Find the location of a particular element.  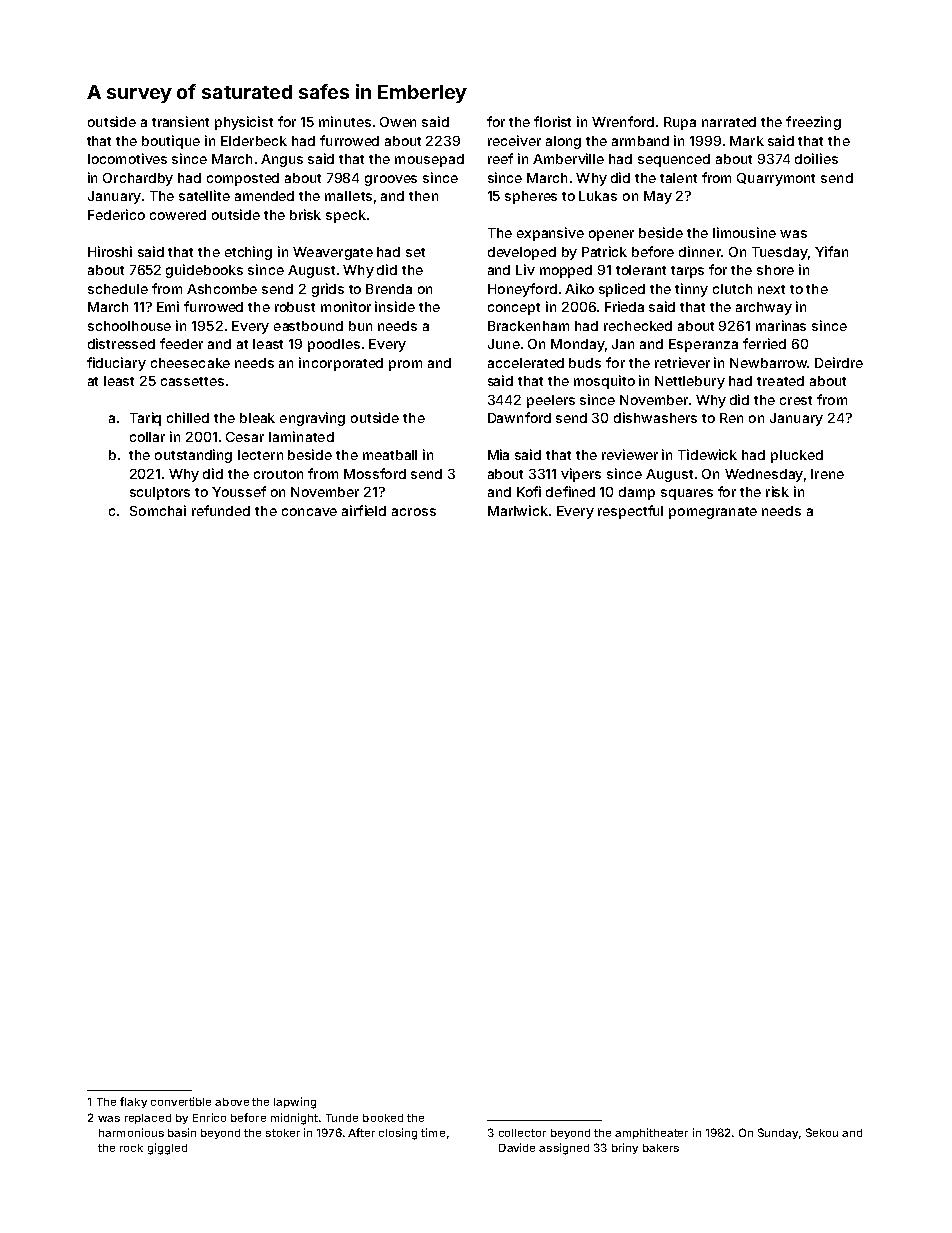

amphitheater is located at coordinates (651, 1133).
